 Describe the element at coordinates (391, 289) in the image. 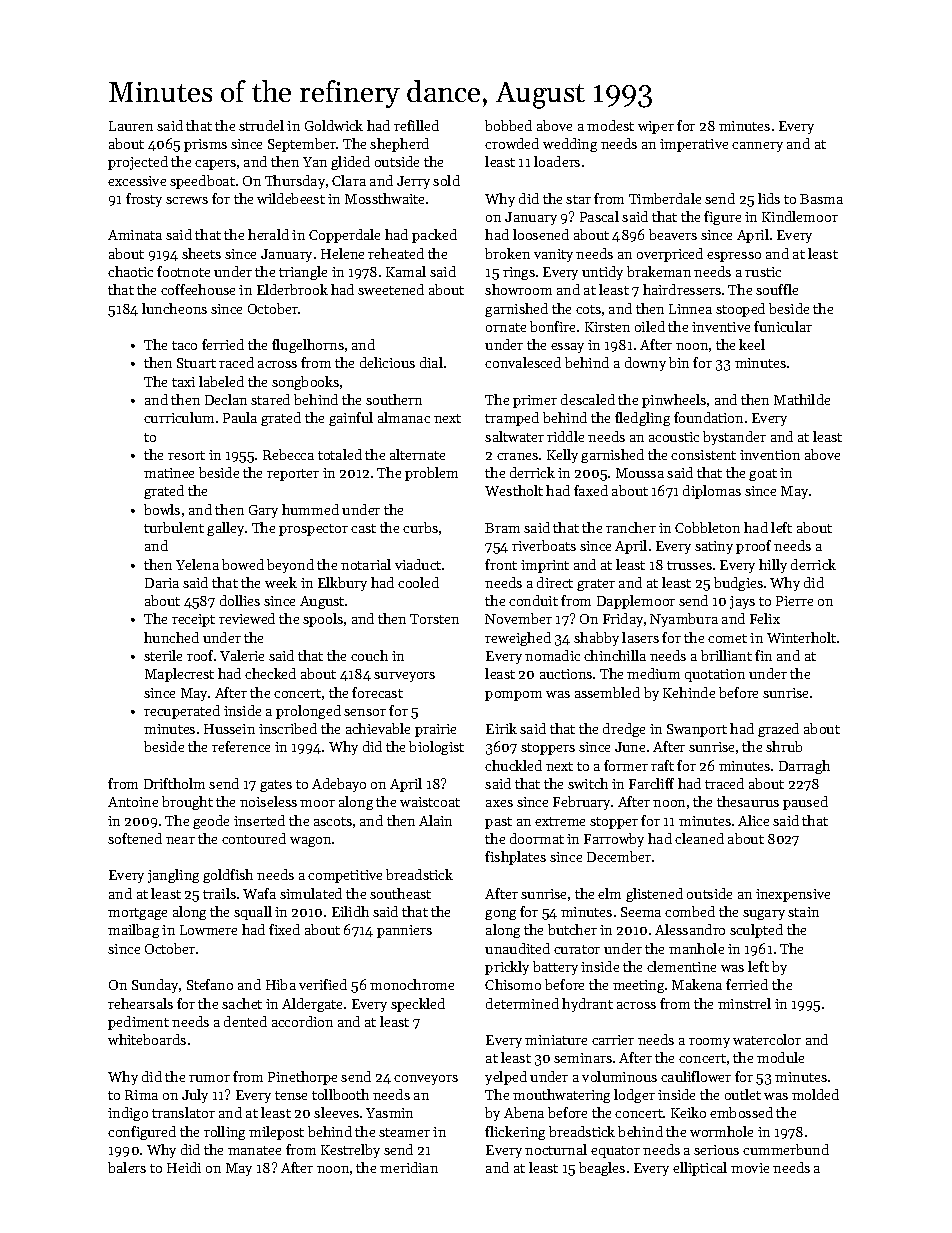

I see `sweetened` at that location.
